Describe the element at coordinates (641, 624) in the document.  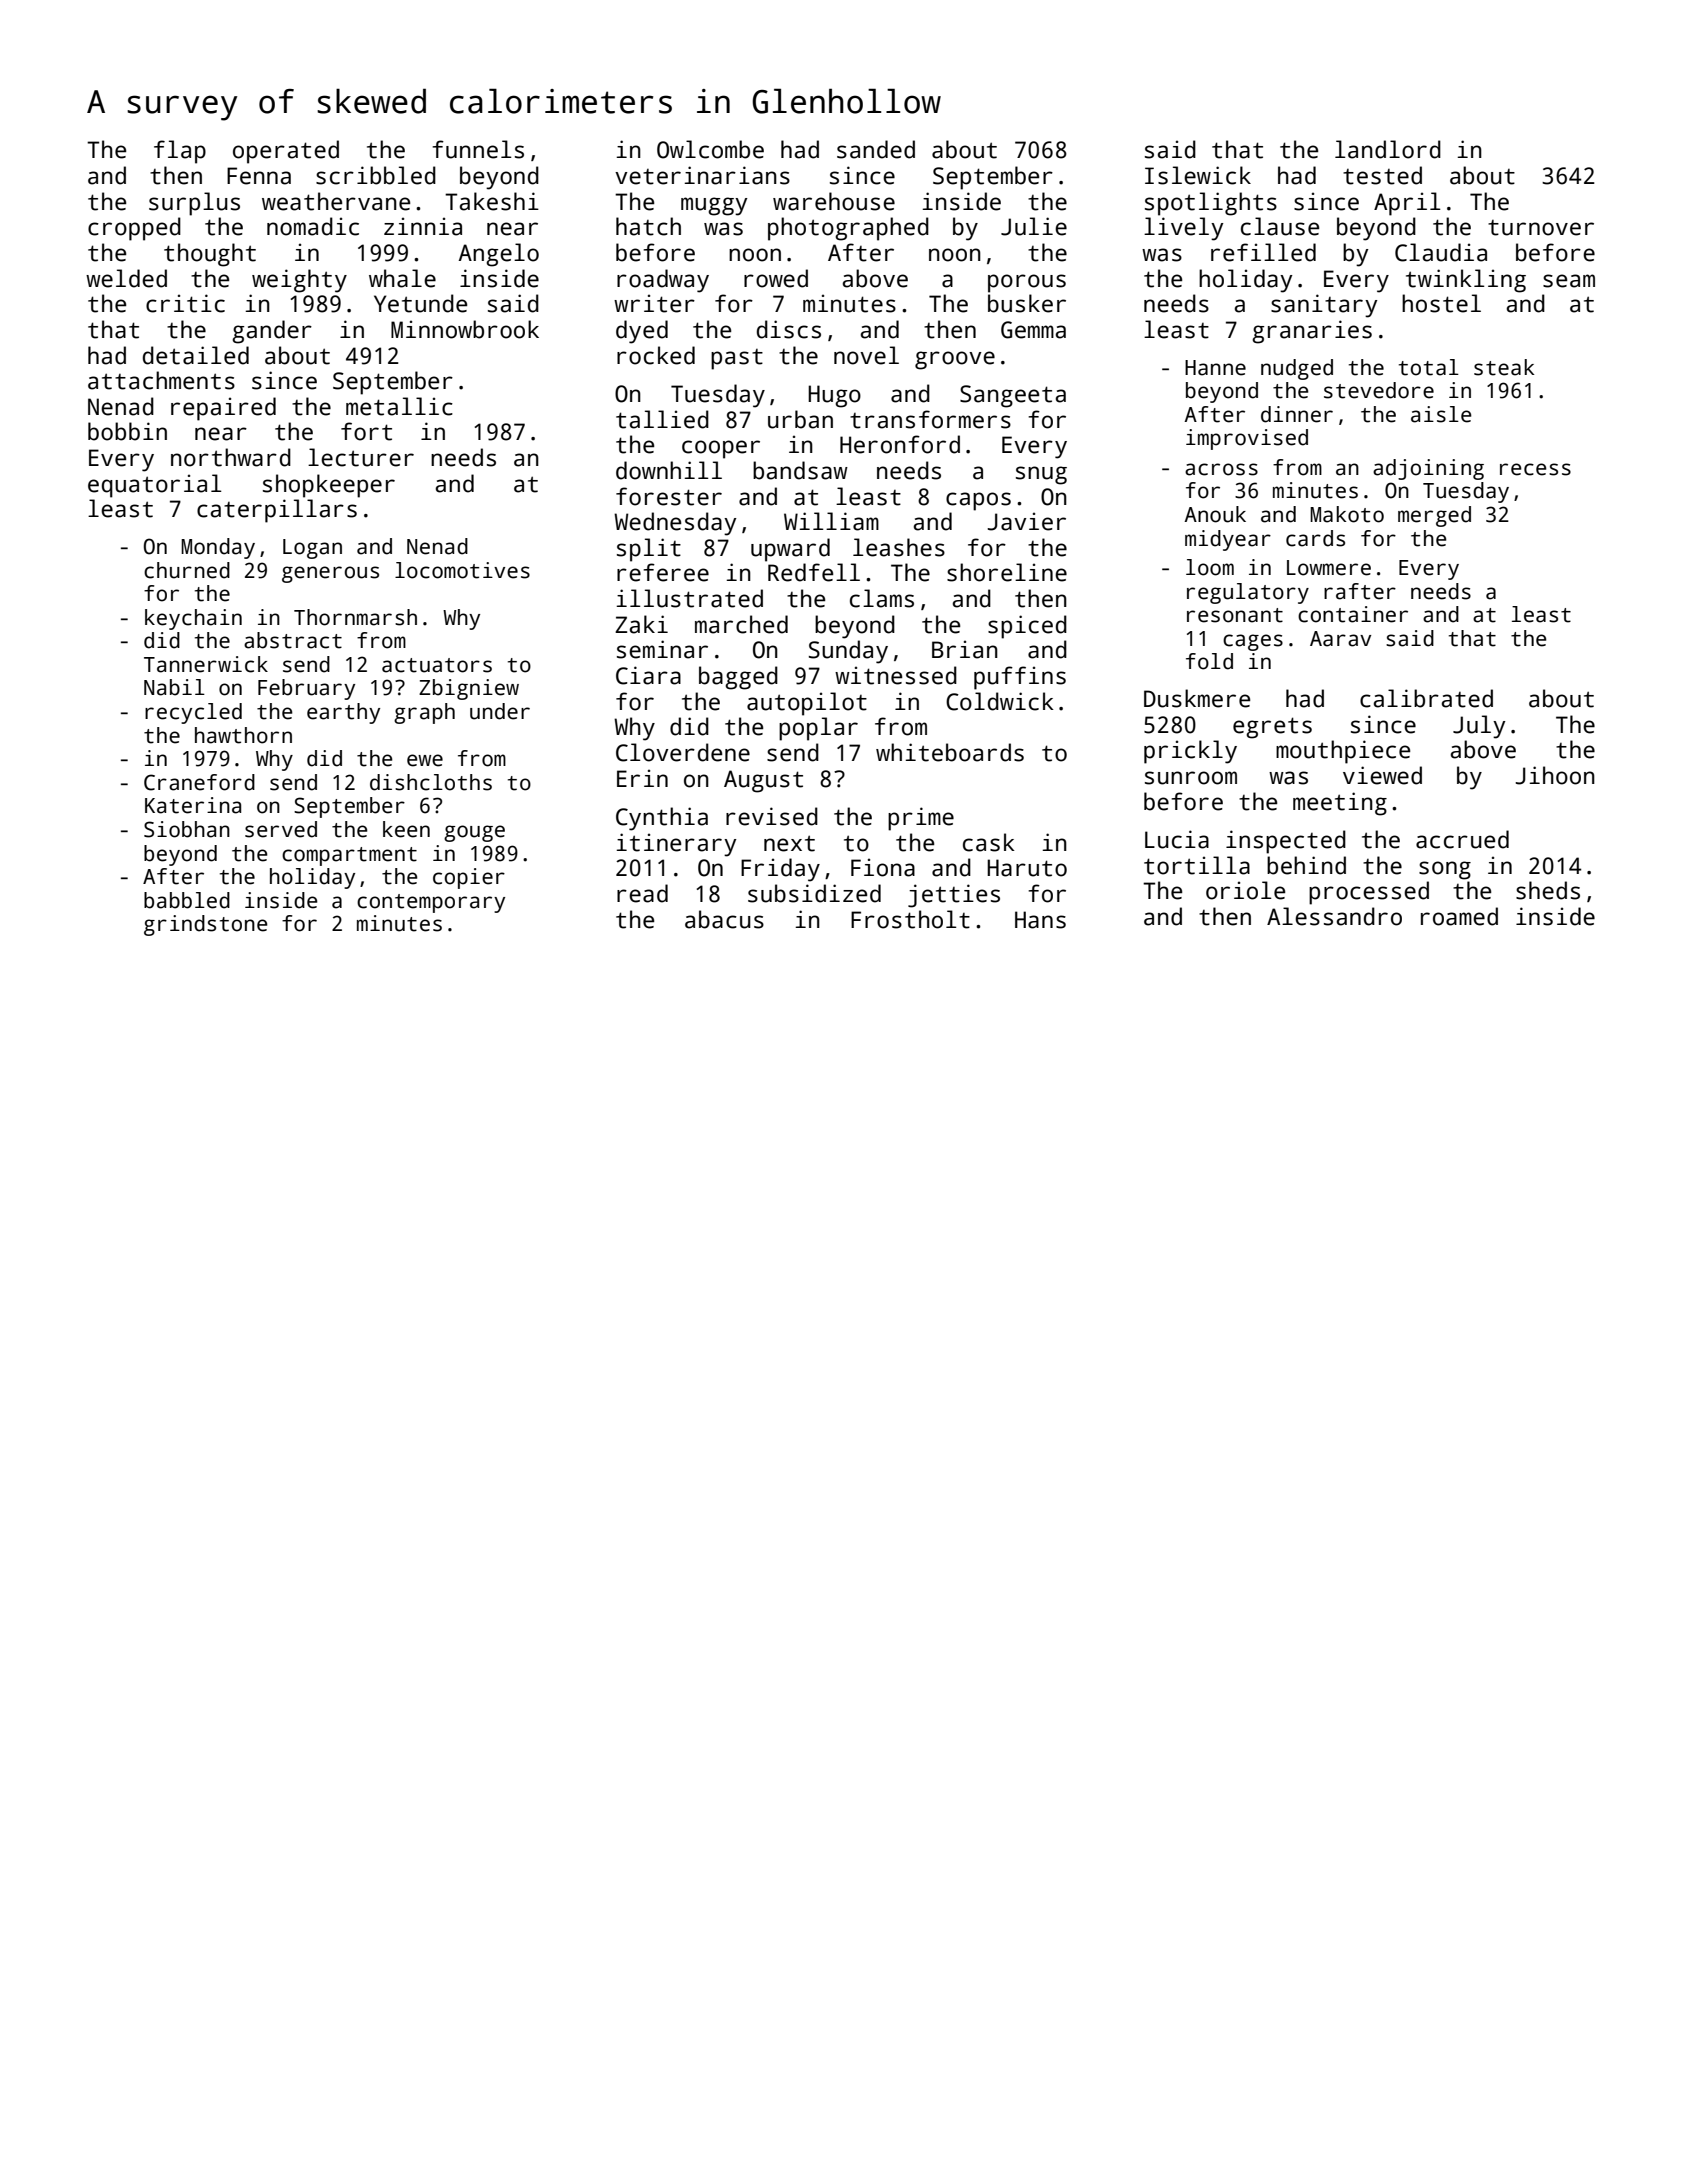
I see `Zaki` at that location.
